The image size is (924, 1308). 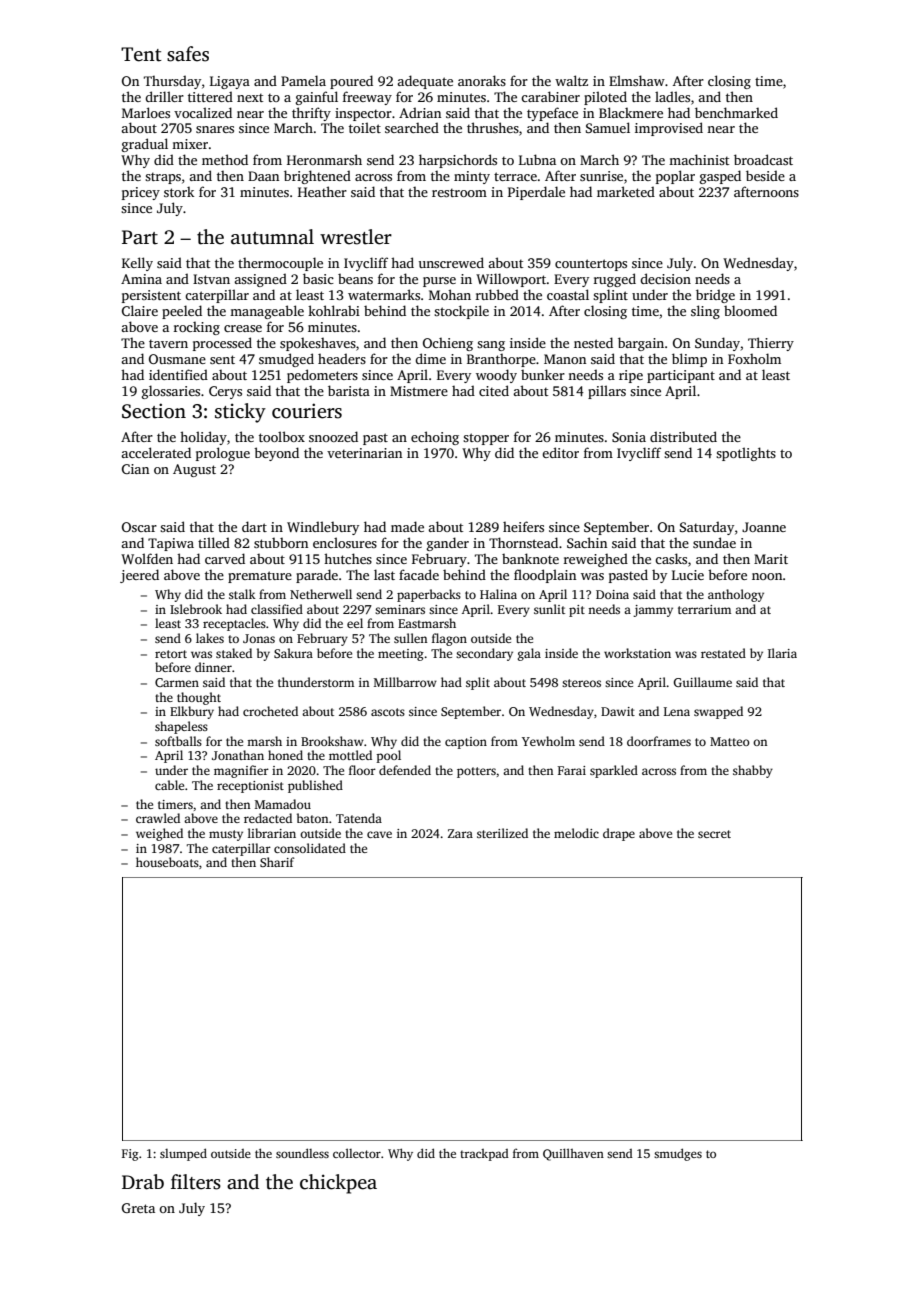 I want to click on Fig, so click(x=130, y=1155).
